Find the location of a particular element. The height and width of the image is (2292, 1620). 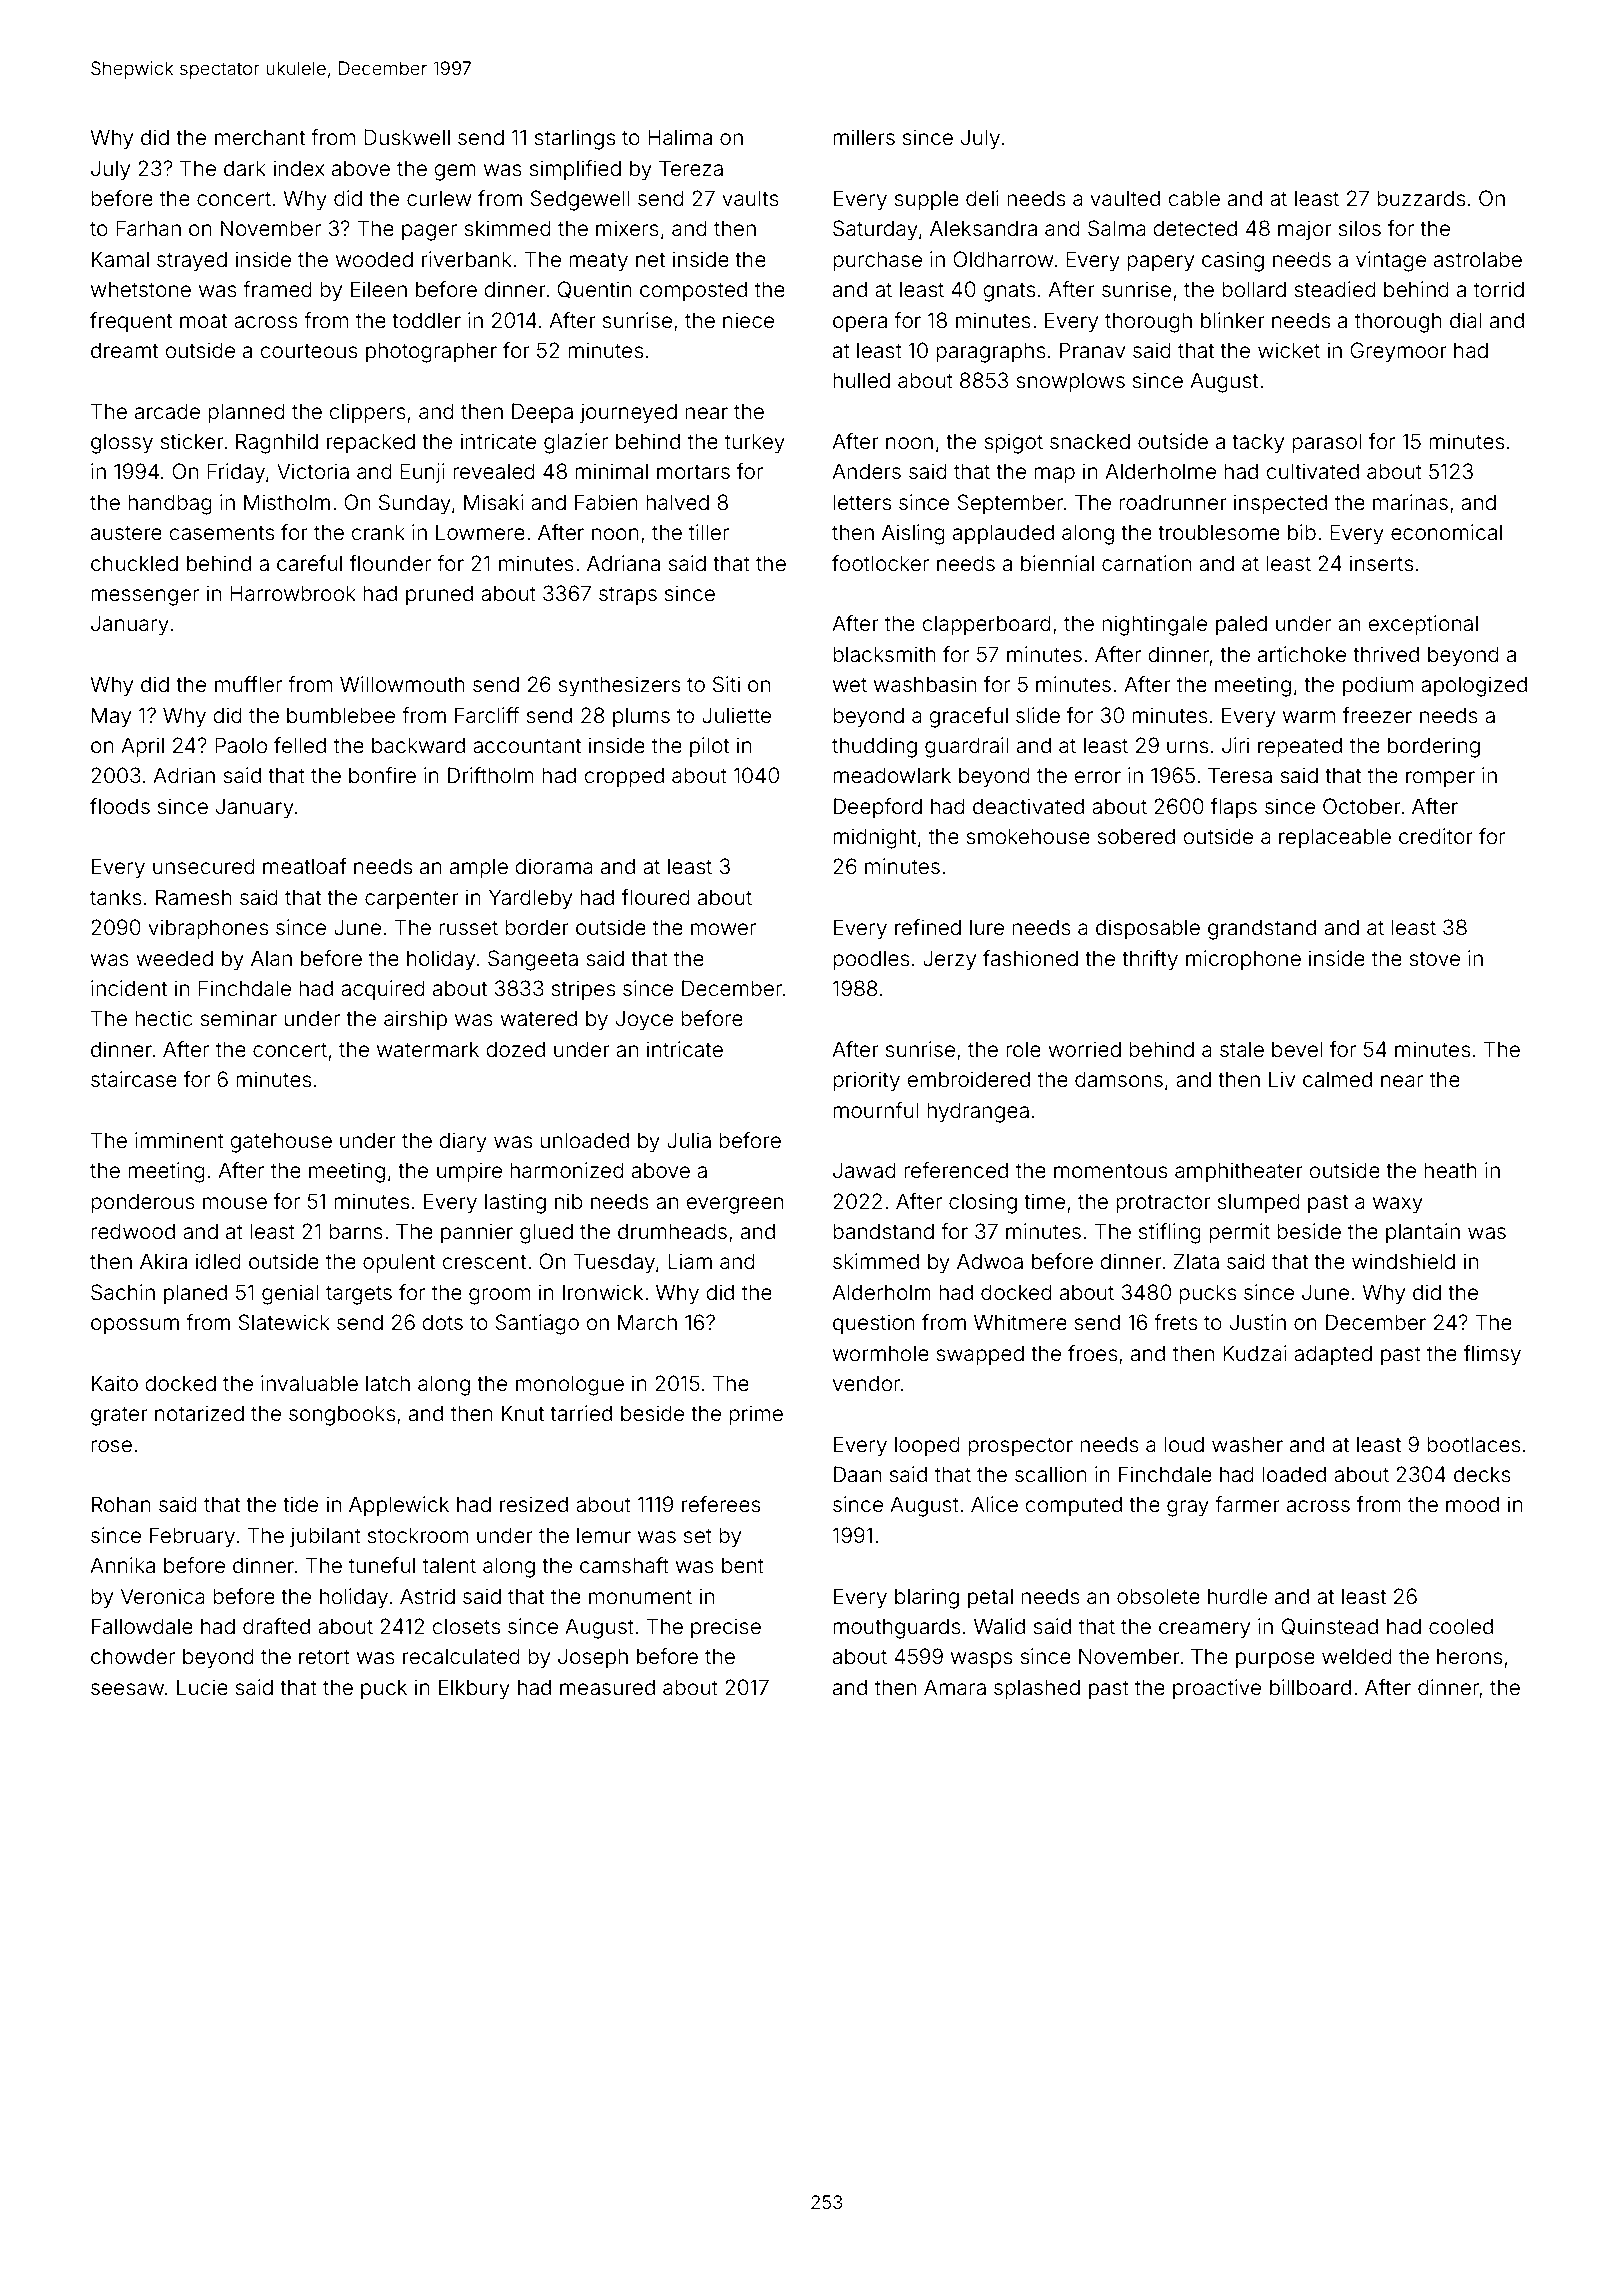

Whitmere is located at coordinates (1020, 1322).
